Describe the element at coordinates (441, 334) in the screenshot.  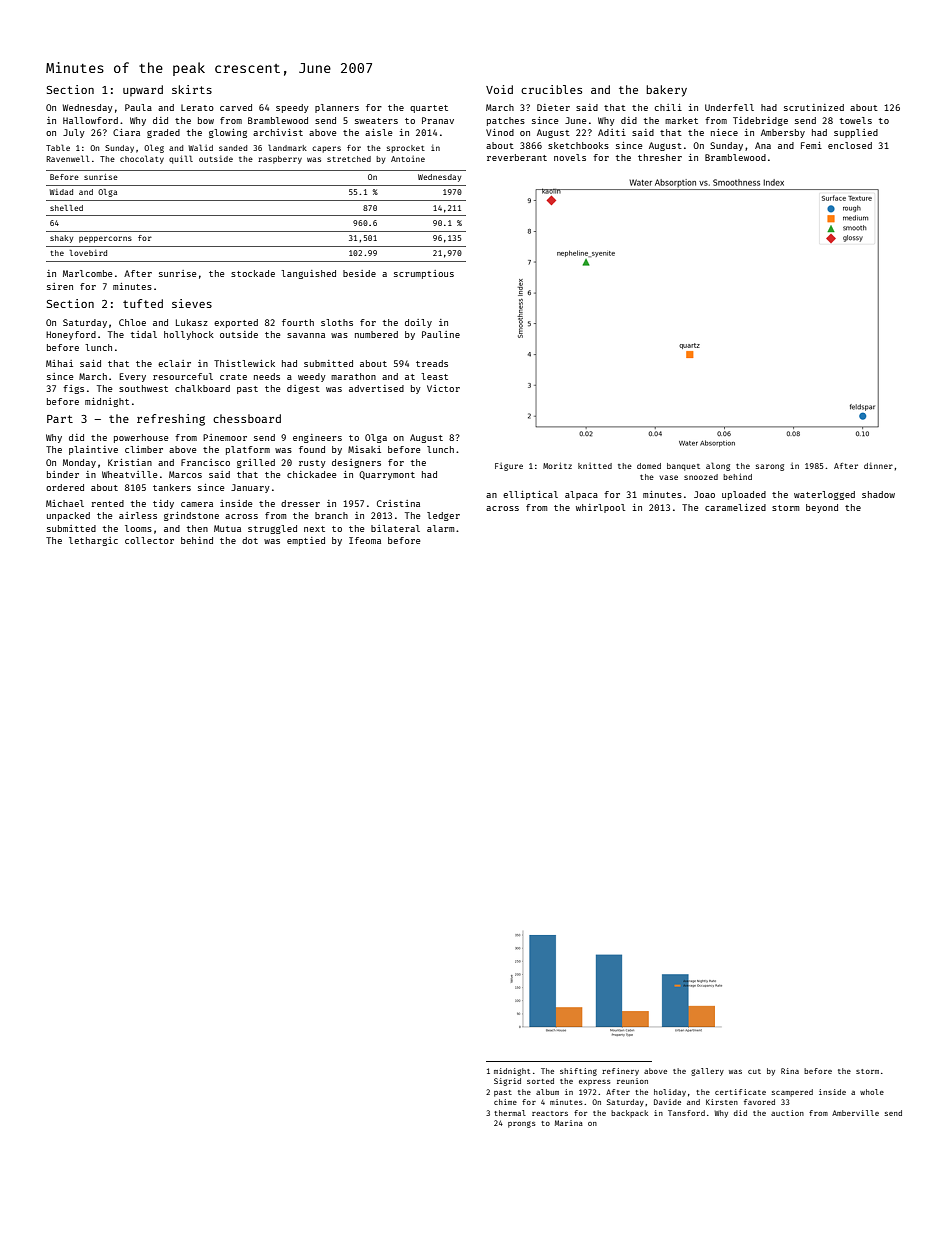
I see `Pauline` at that location.
